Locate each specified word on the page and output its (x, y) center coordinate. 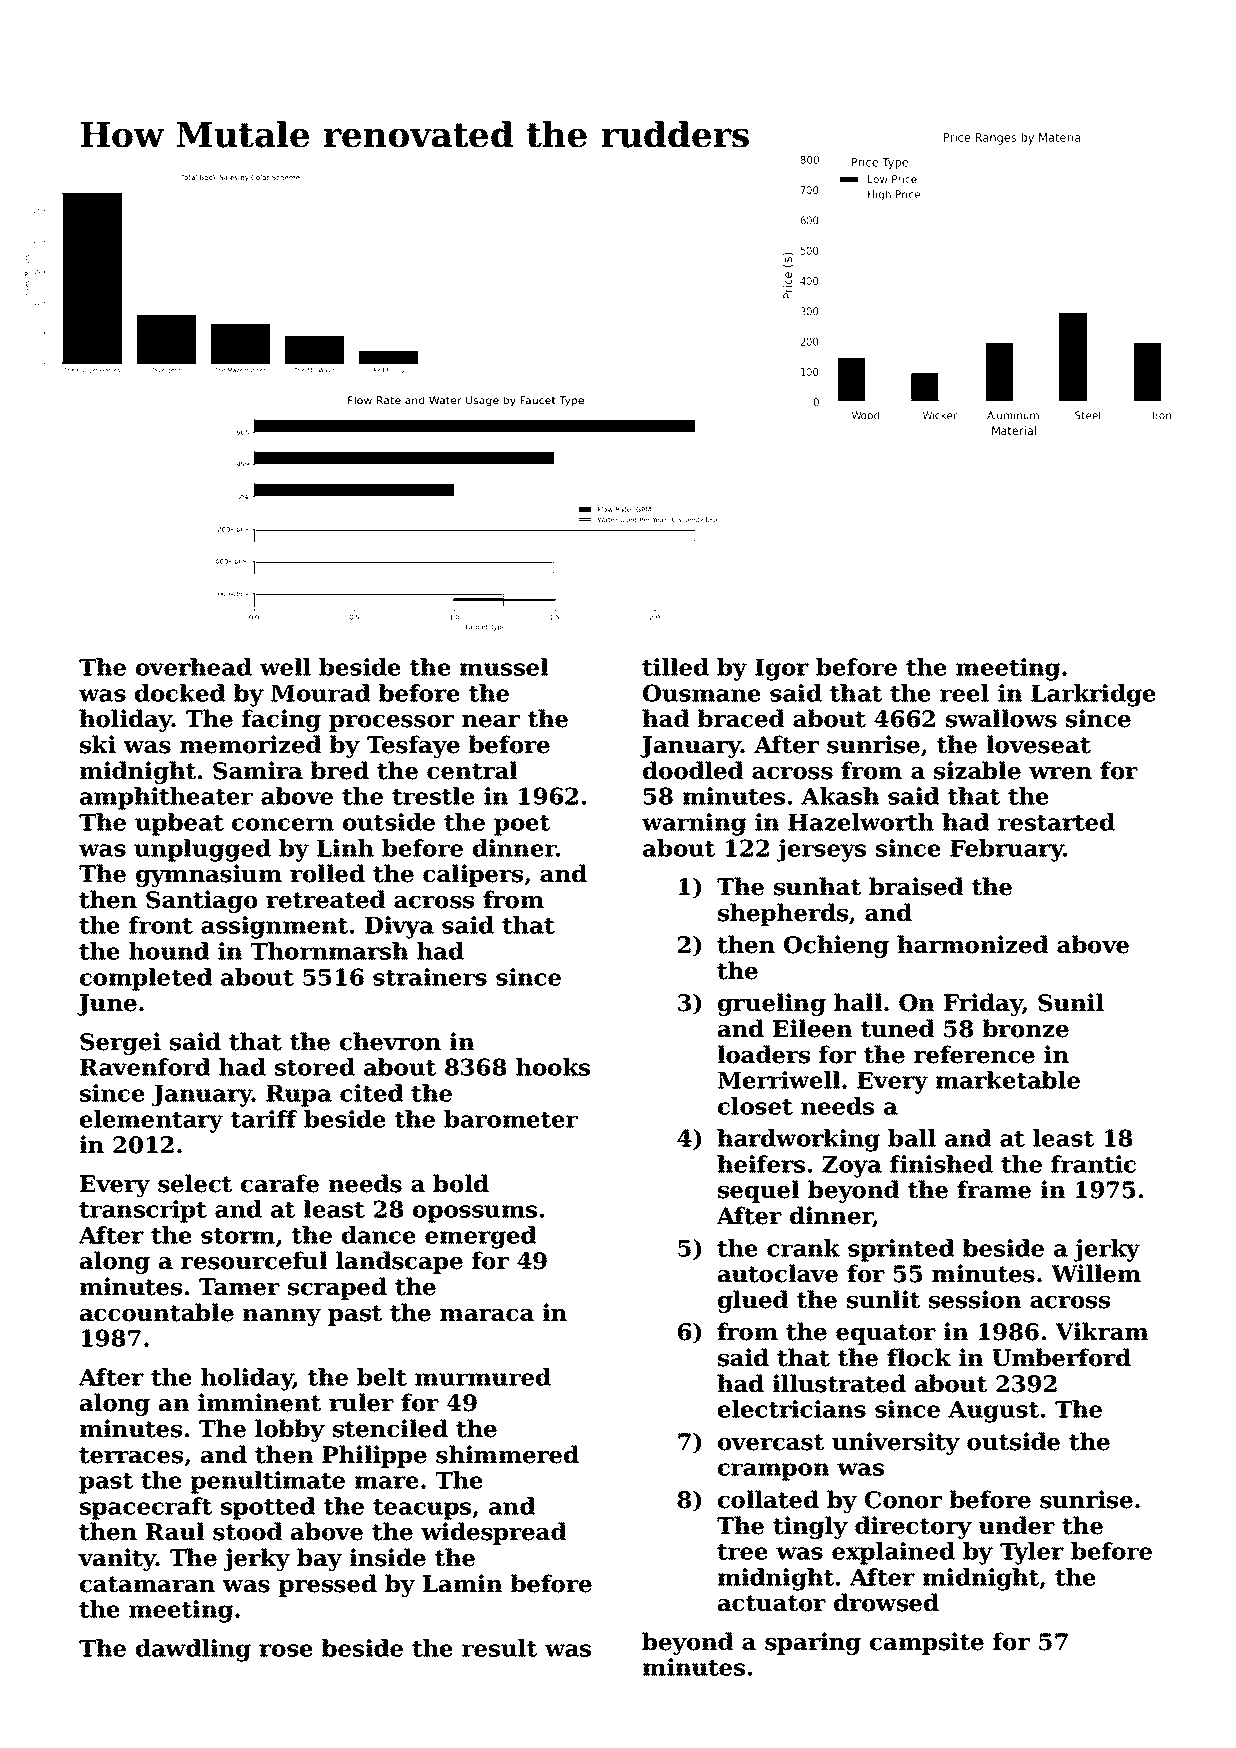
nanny (282, 1317)
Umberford (1061, 1357)
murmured (483, 1377)
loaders (764, 1054)
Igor (782, 670)
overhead (194, 667)
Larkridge (1093, 695)
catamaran (147, 1584)
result (499, 1648)
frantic (1093, 1164)
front (161, 925)
